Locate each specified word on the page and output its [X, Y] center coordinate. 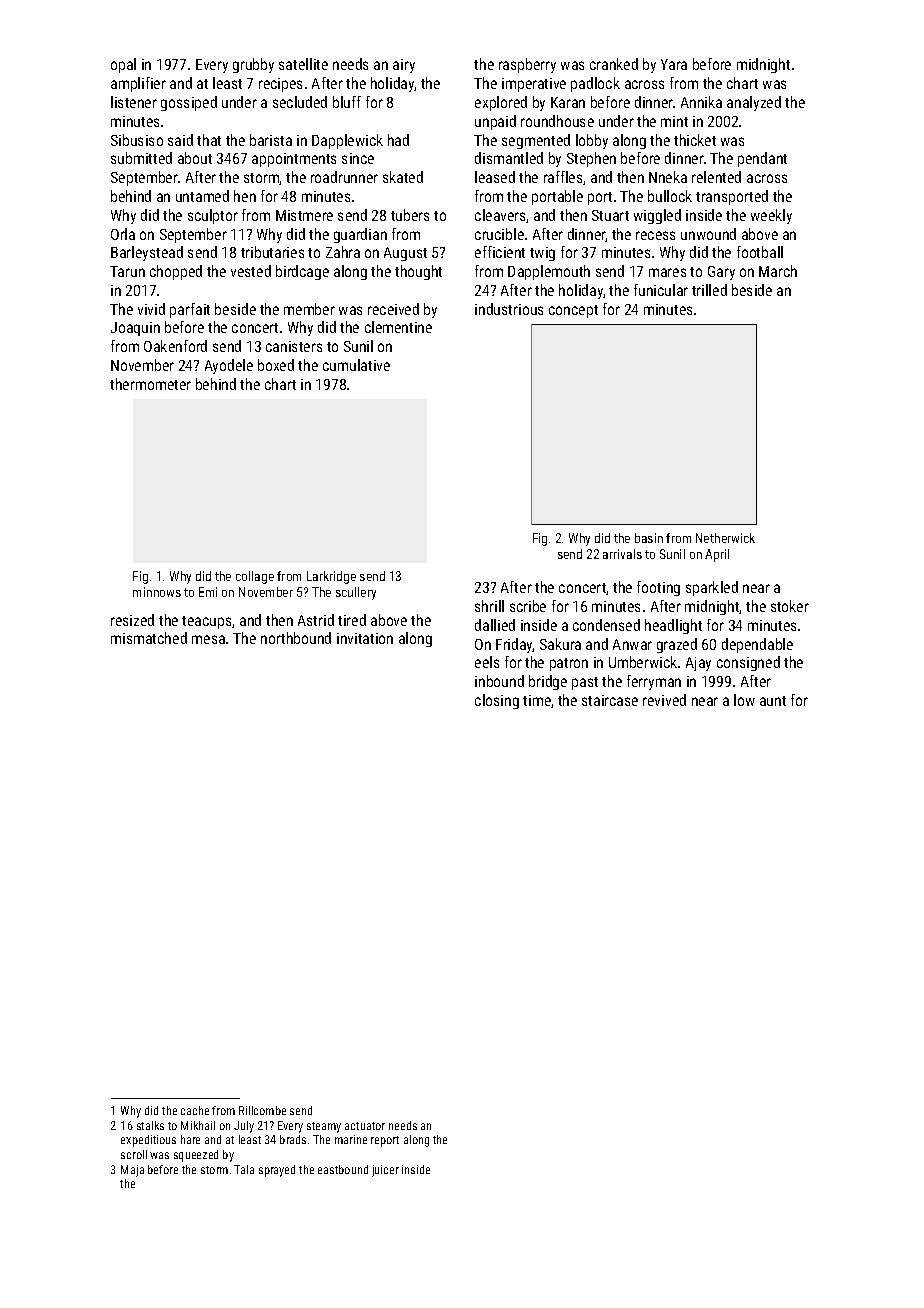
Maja [132, 1171]
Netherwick [725, 538]
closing [497, 701]
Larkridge [331, 577]
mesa [208, 639]
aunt [773, 701]
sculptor [213, 216]
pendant [762, 159]
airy [404, 66]
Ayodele [229, 366]
